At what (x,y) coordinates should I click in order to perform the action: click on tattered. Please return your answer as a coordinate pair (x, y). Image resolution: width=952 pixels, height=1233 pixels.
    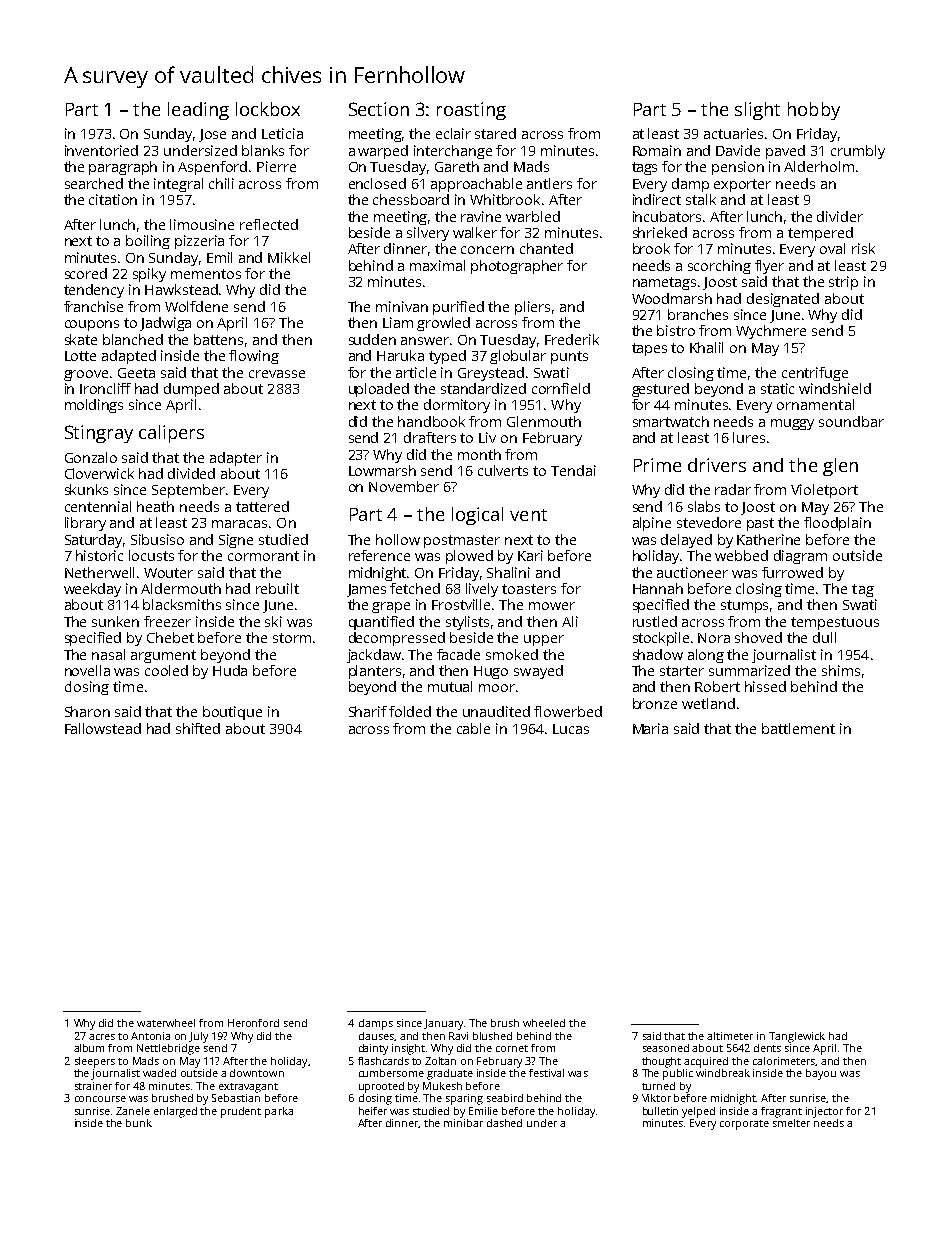
    Looking at the image, I should click on (262, 506).
